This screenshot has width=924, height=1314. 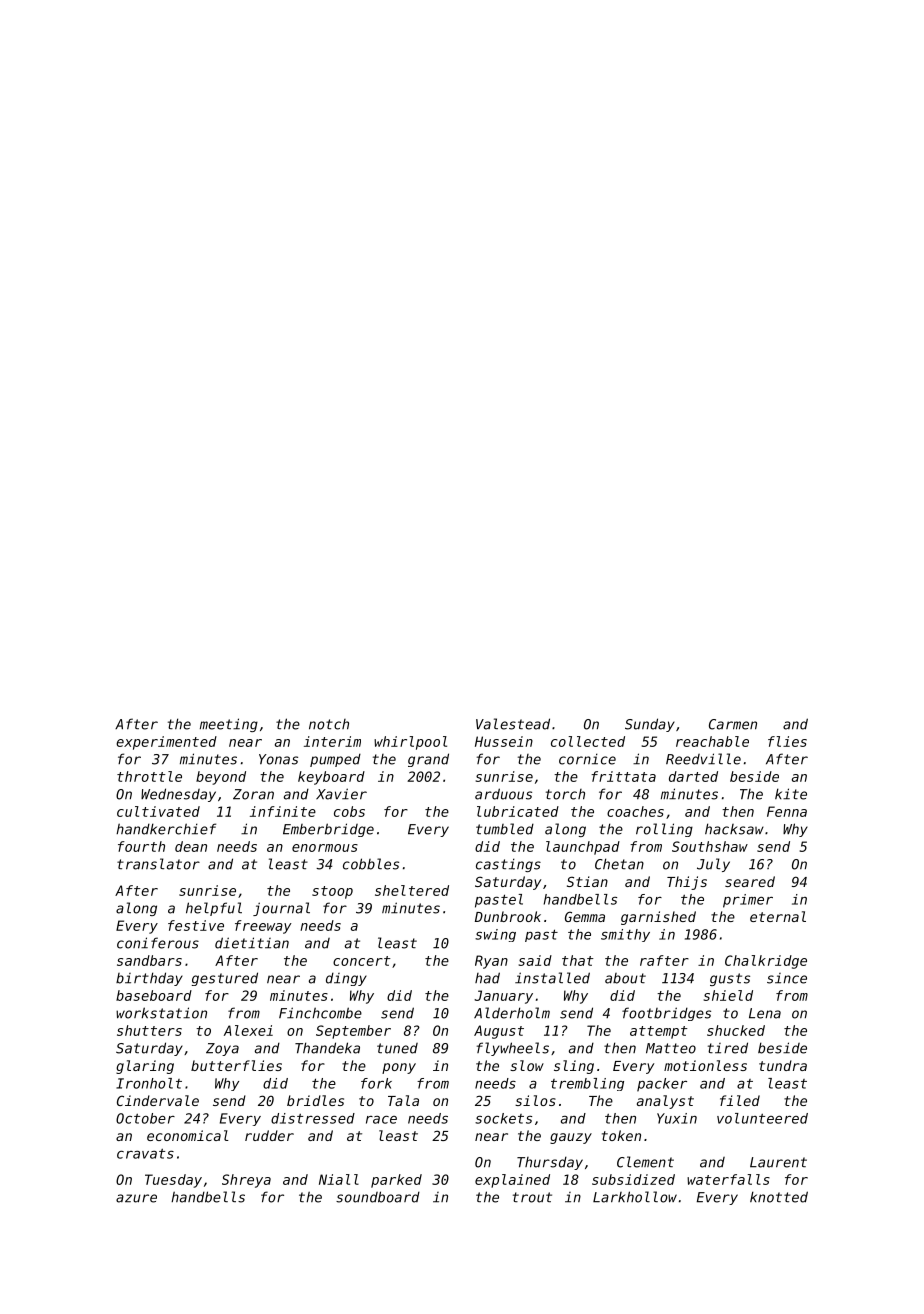 I want to click on workstation, so click(x=161, y=1013).
